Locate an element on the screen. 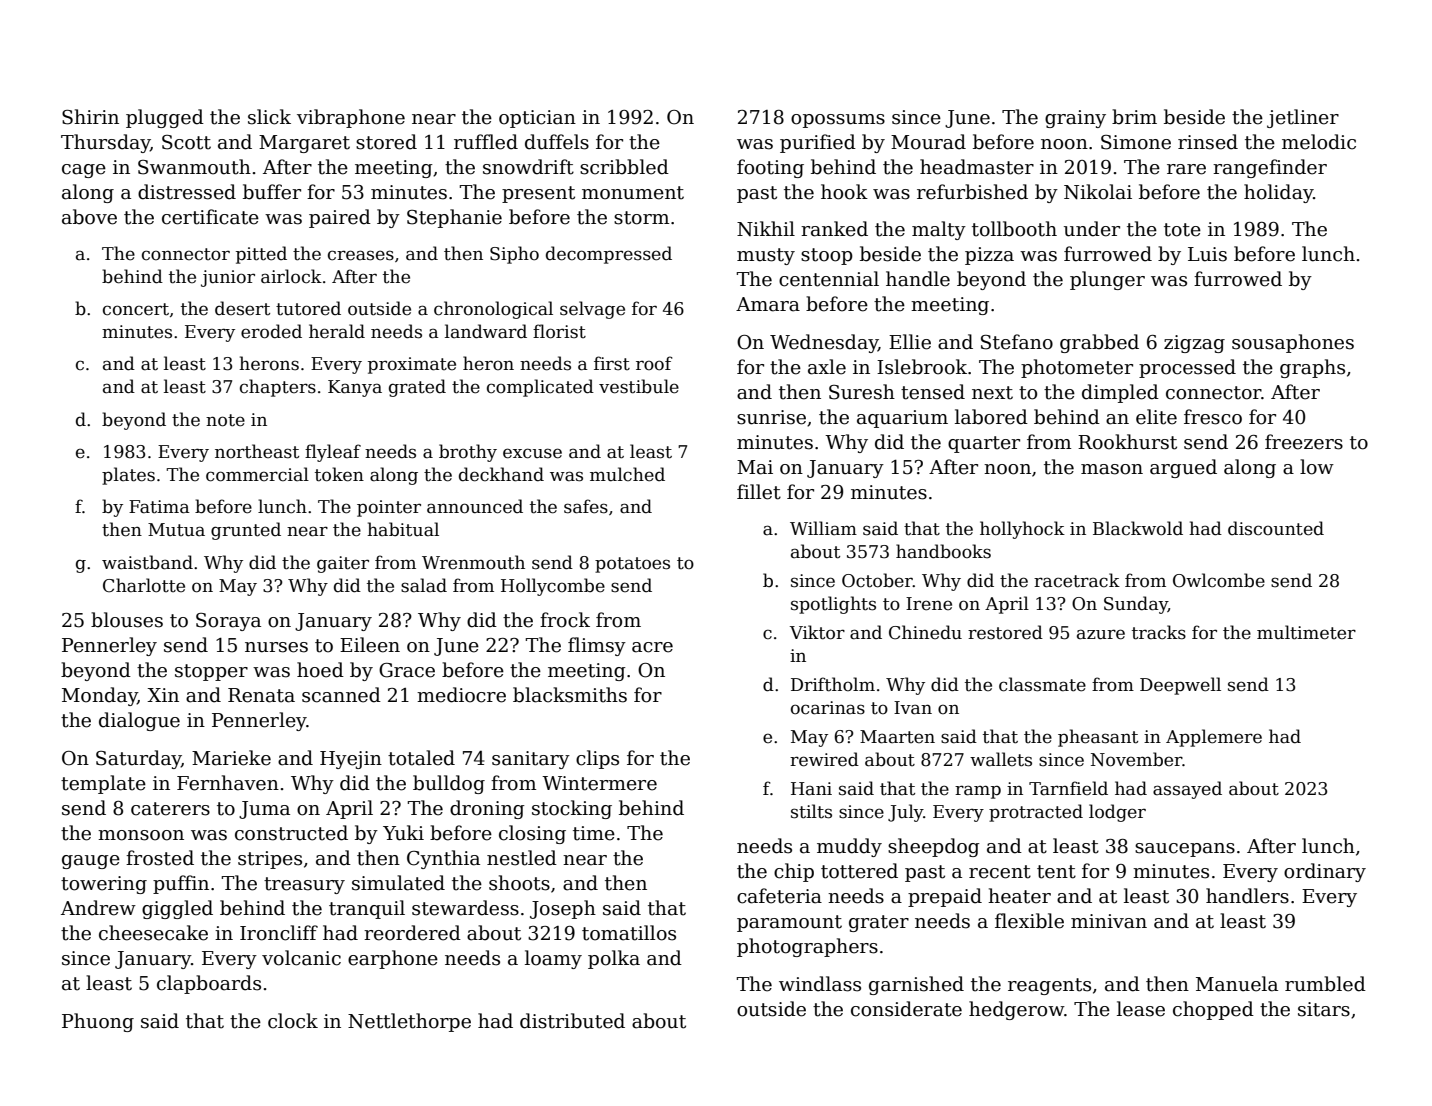 The width and height of the screenshot is (1432, 1106). template is located at coordinates (103, 784).
